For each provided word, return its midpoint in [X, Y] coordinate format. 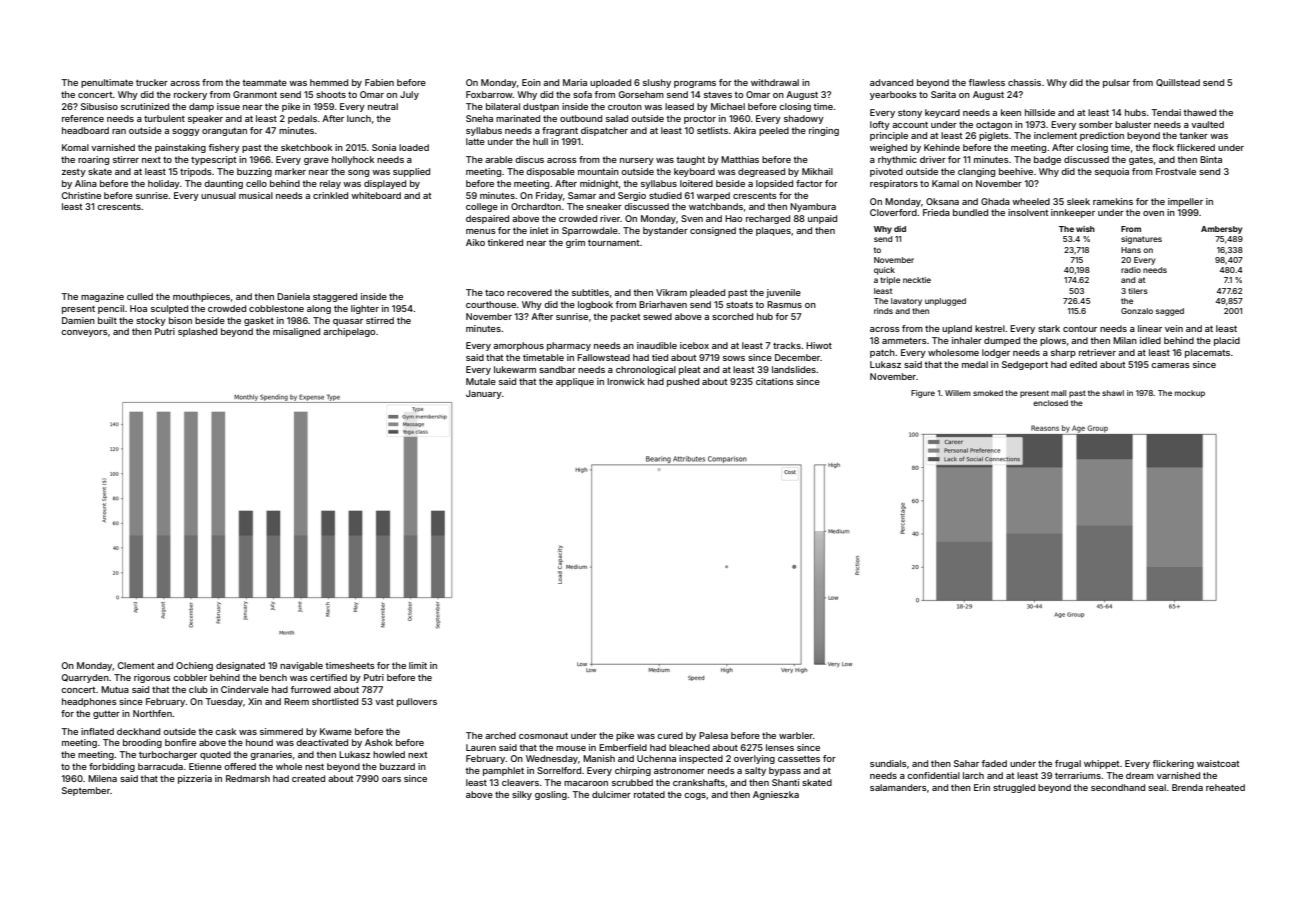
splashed [197, 332]
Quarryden [85, 678]
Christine [81, 195]
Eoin [531, 82]
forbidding [112, 767]
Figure [923, 394]
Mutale [481, 381]
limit [418, 665]
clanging [976, 172]
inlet [539, 230]
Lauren [481, 747]
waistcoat [1218, 763]
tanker [1194, 135]
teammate [265, 83]
